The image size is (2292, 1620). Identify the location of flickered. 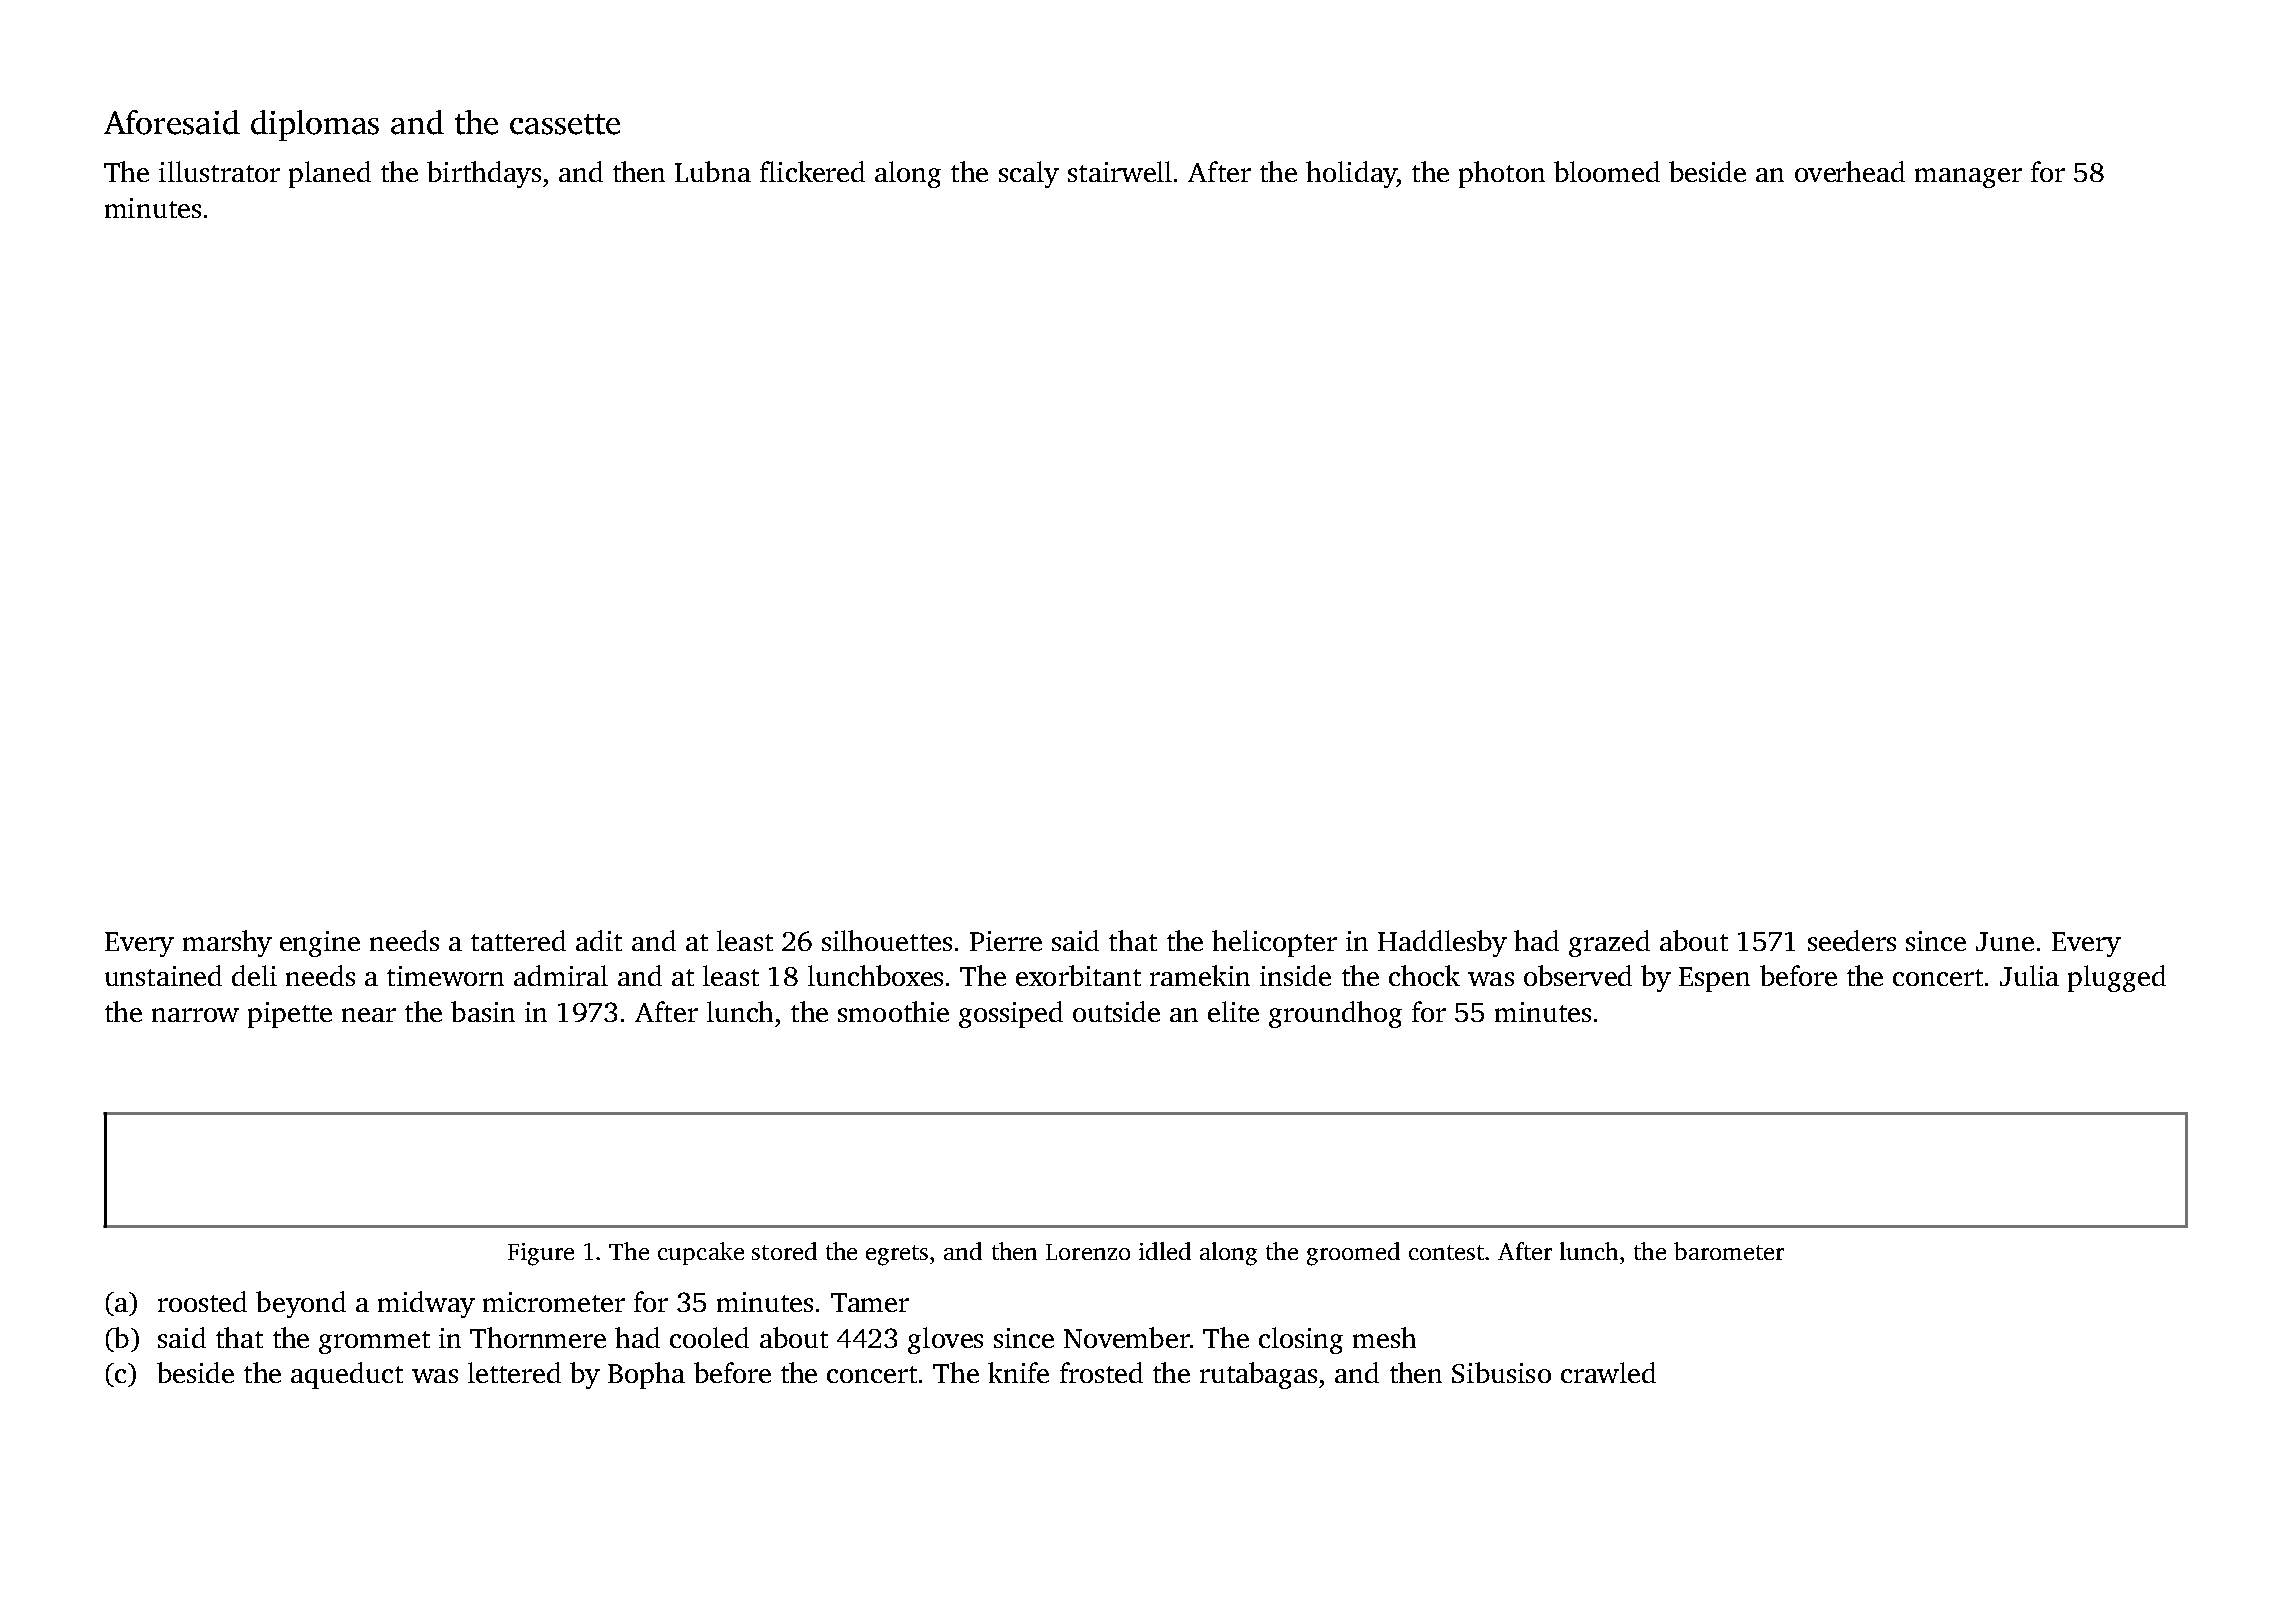
(812, 171).
